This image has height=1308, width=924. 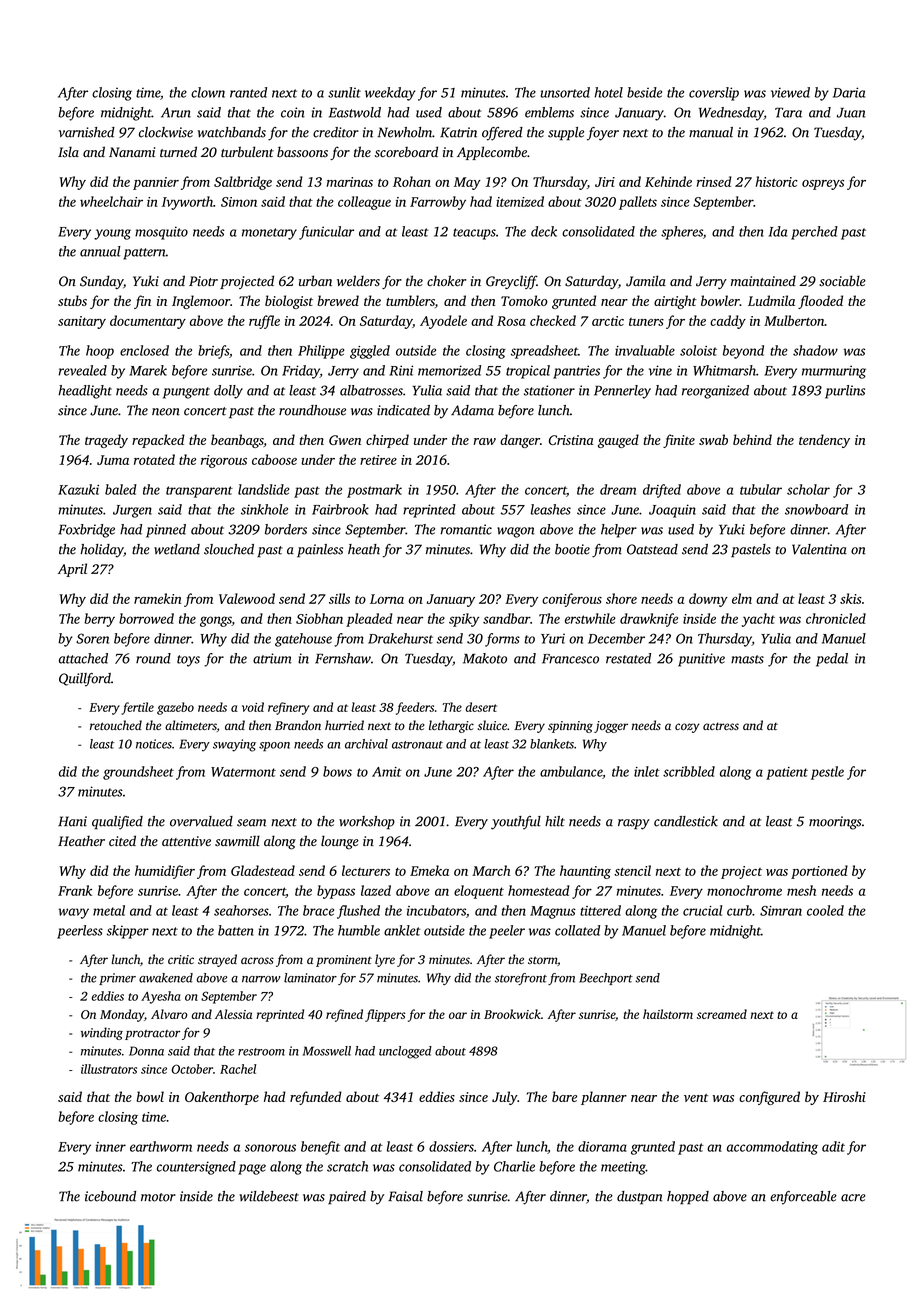 I want to click on screamed, so click(x=722, y=1014).
